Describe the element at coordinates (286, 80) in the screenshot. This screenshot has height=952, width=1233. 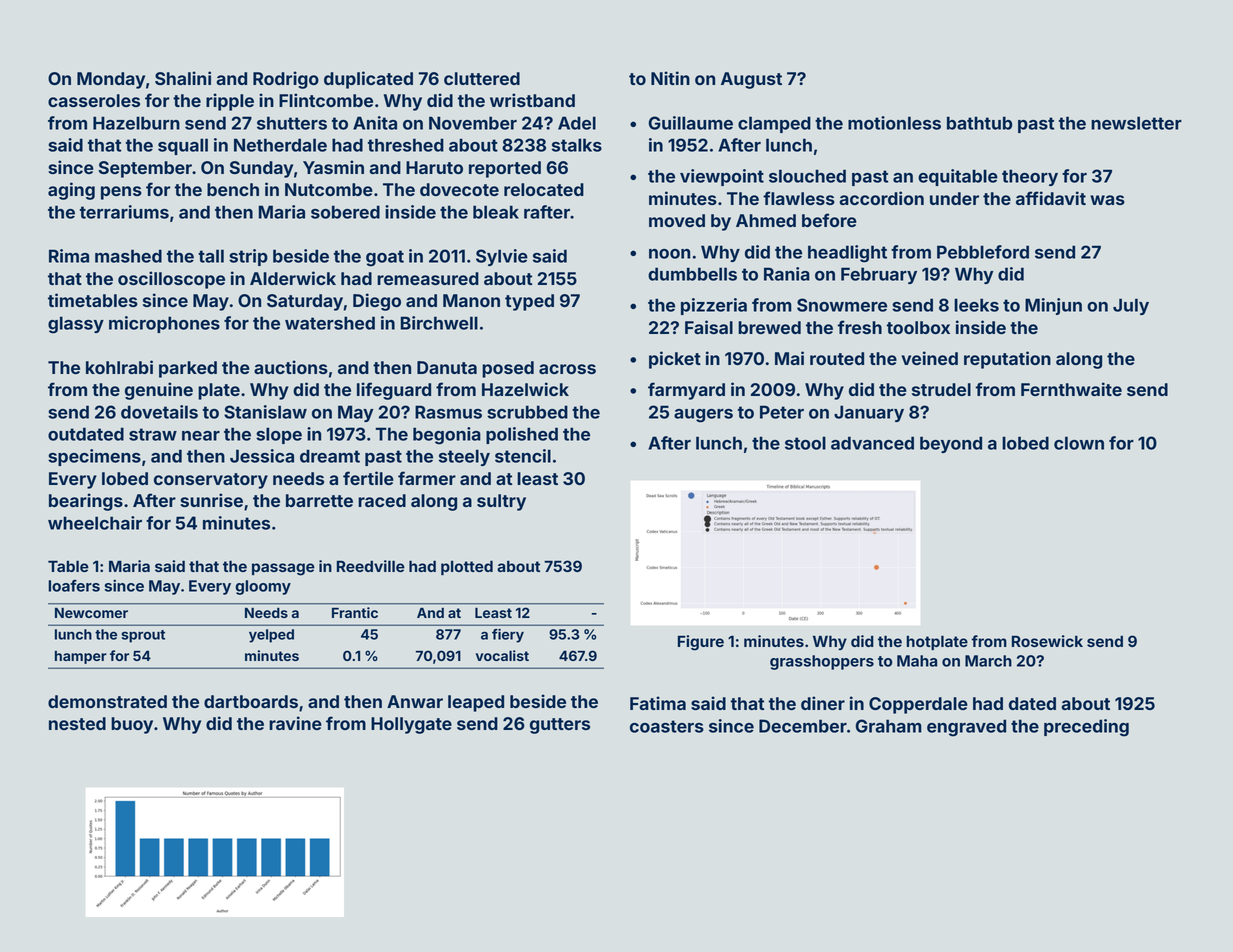
I see `Rodrigo` at that location.
